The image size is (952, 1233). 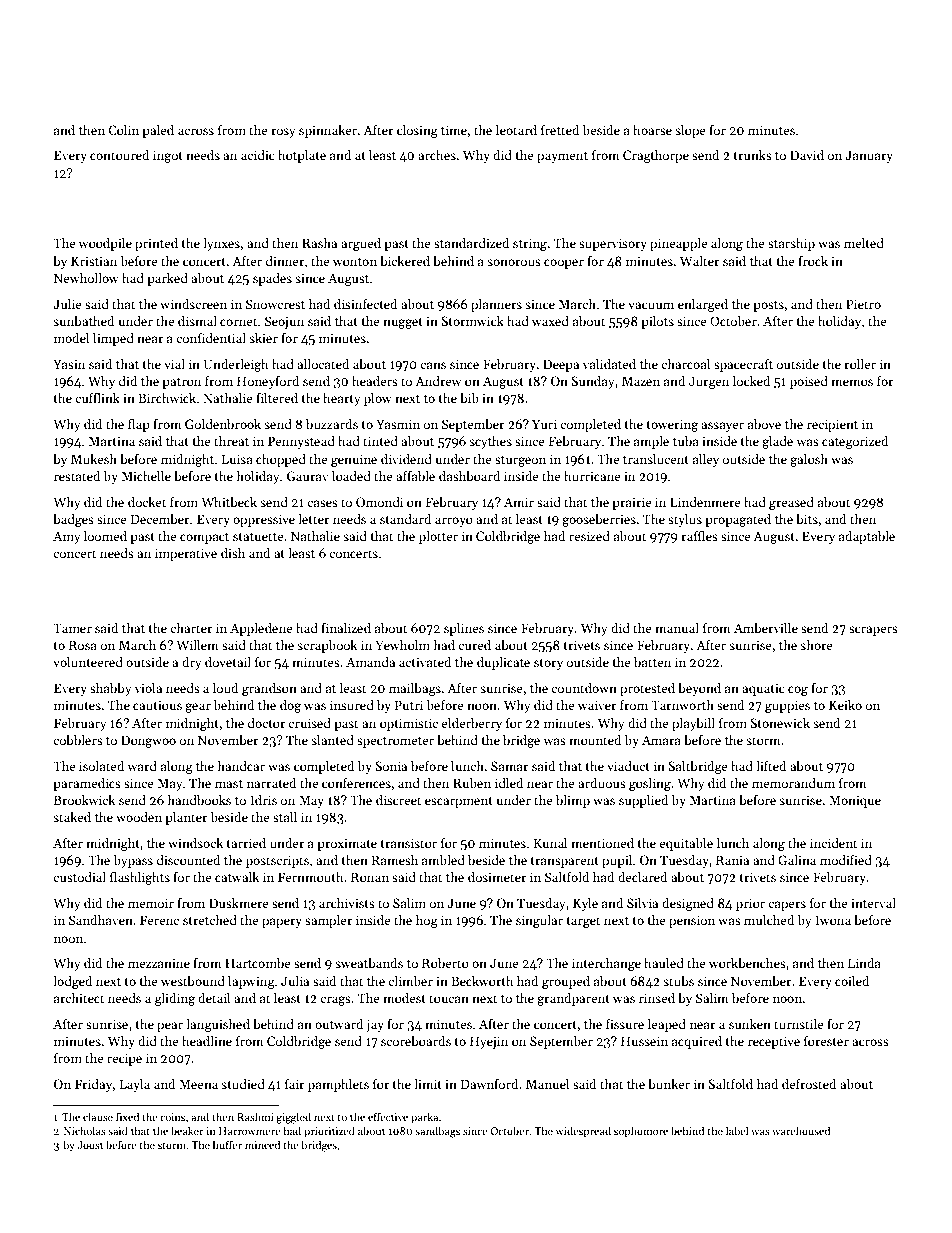 What do you see at coordinates (262, 1144) in the page?
I see `minced` at bounding box center [262, 1144].
